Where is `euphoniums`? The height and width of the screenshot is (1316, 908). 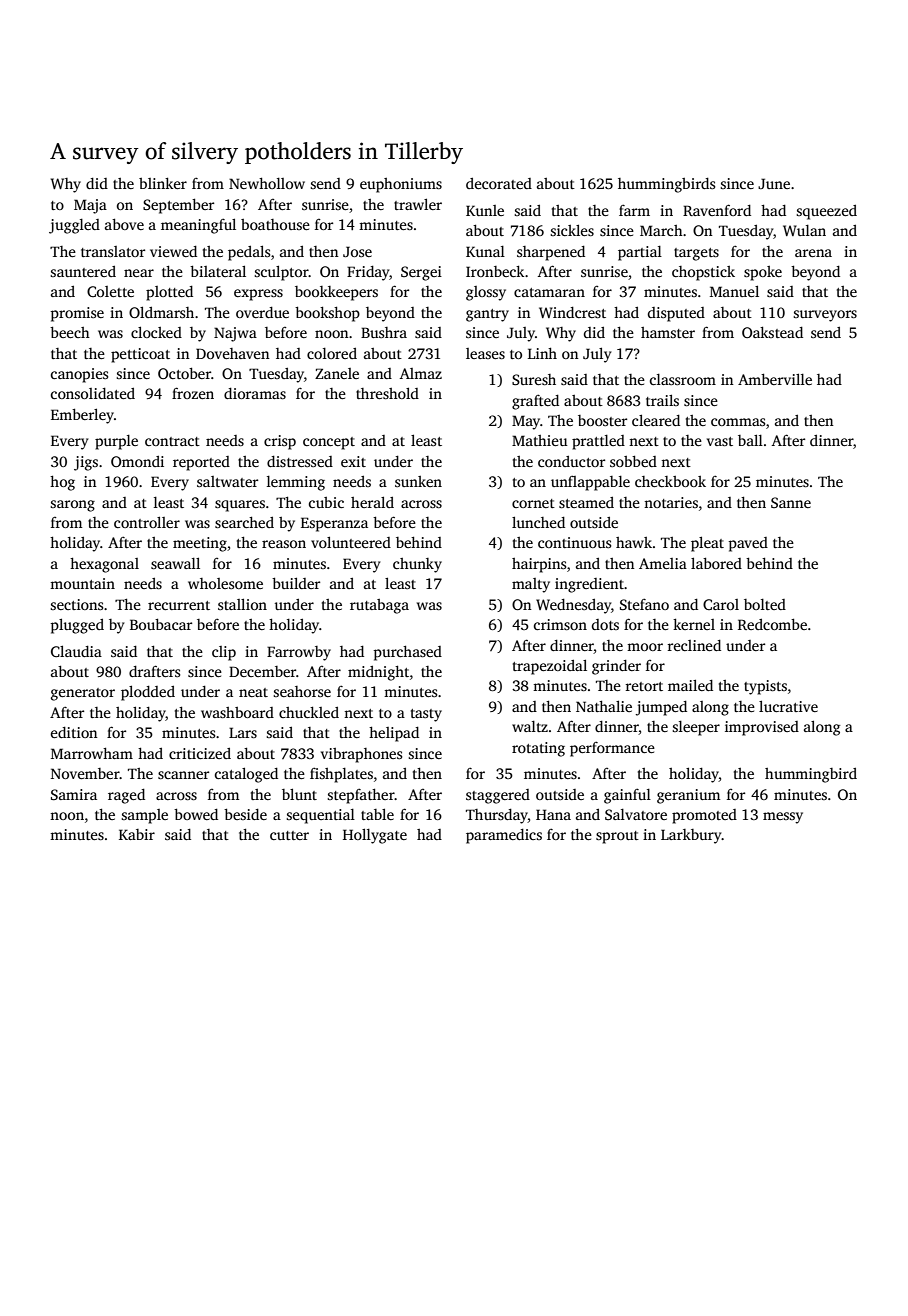 euphoniums is located at coordinates (401, 185).
